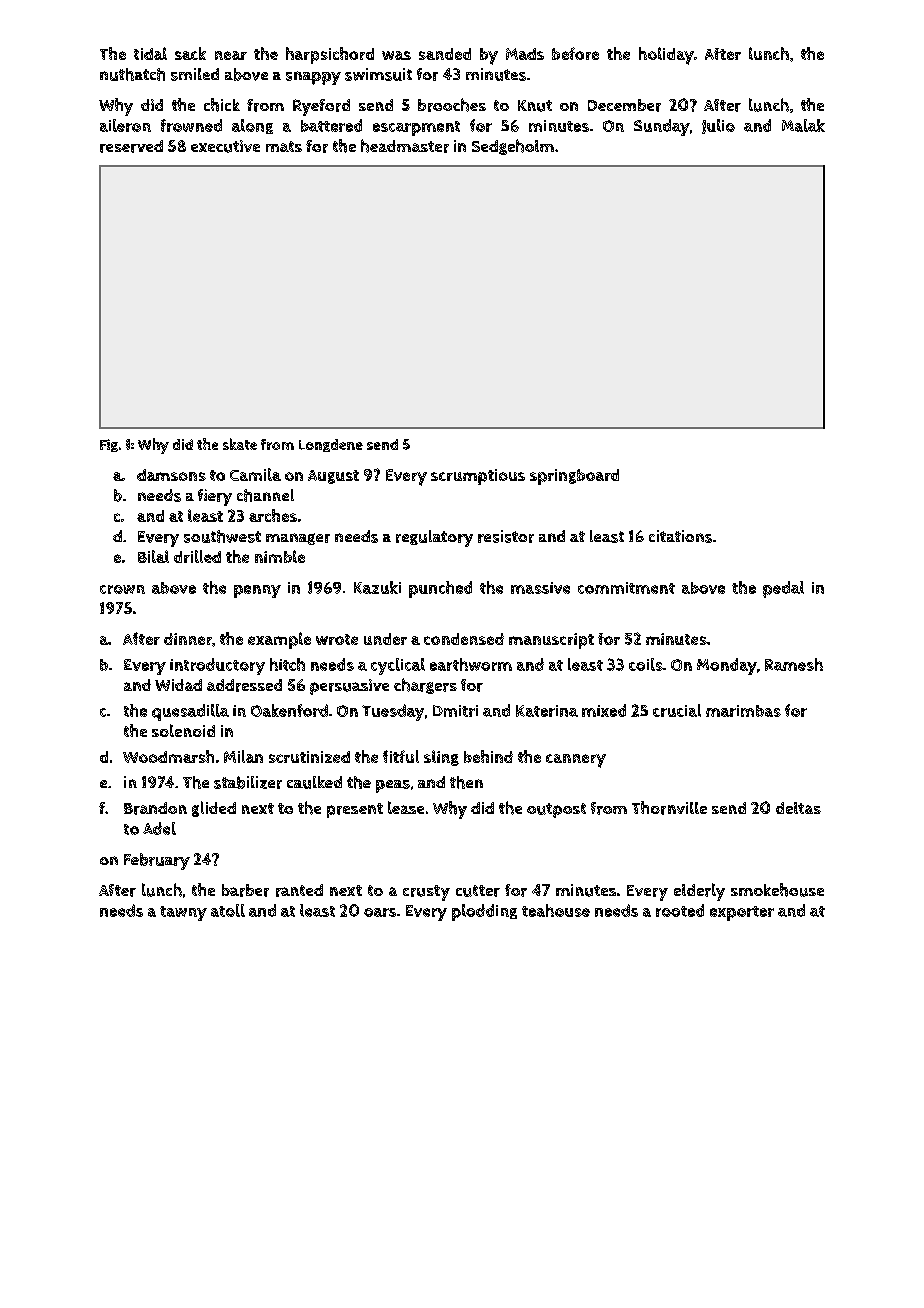 The height and width of the screenshot is (1308, 924). I want to click on was, so click(396, 55).
